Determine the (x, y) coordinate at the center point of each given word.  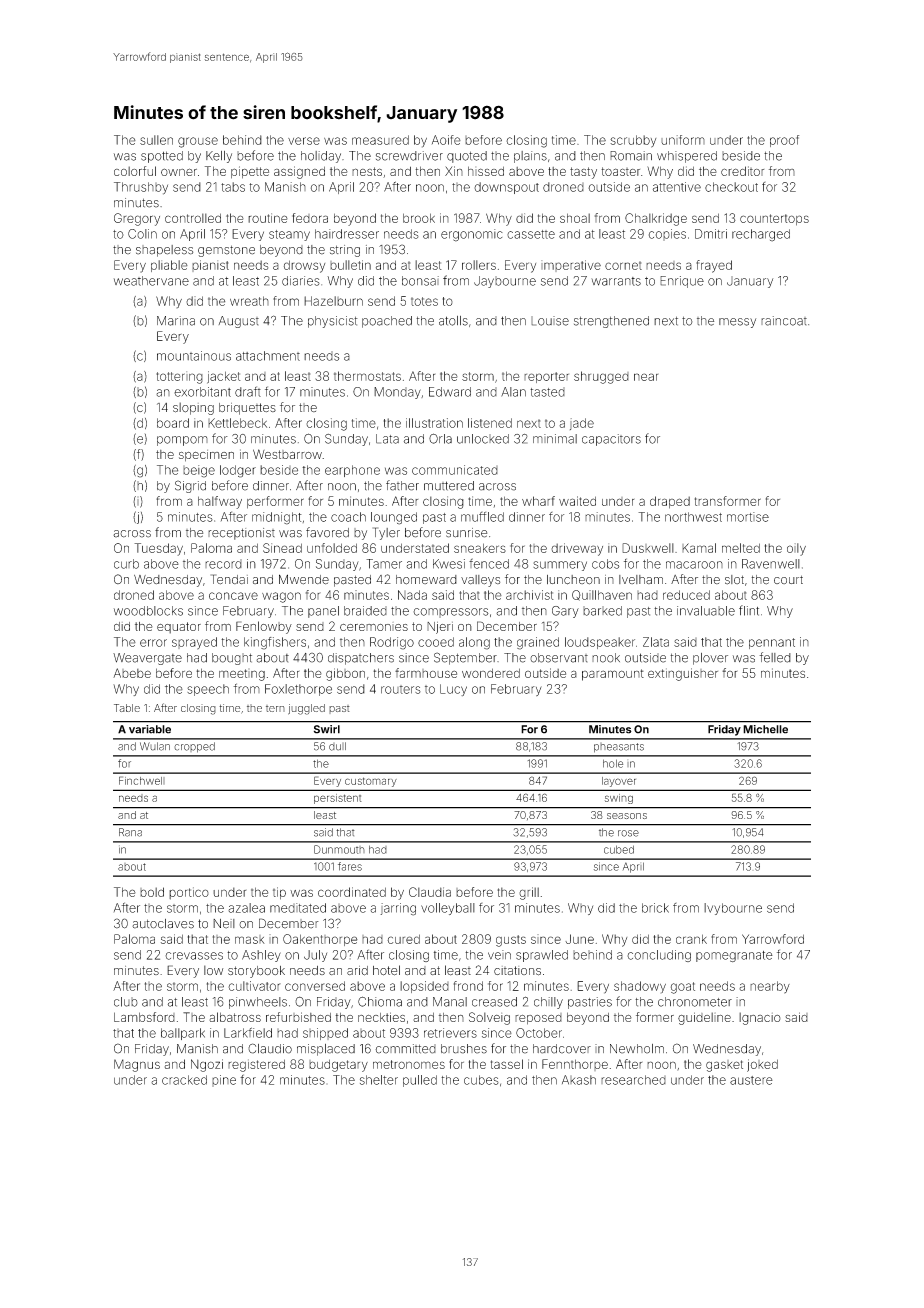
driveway (577, 549)
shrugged (601, 377)
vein (499, 955)
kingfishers (275, 643)
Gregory (137, 219)
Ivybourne (733, 909)
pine (224, 1081)
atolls (453, 321)
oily (796, 549)
